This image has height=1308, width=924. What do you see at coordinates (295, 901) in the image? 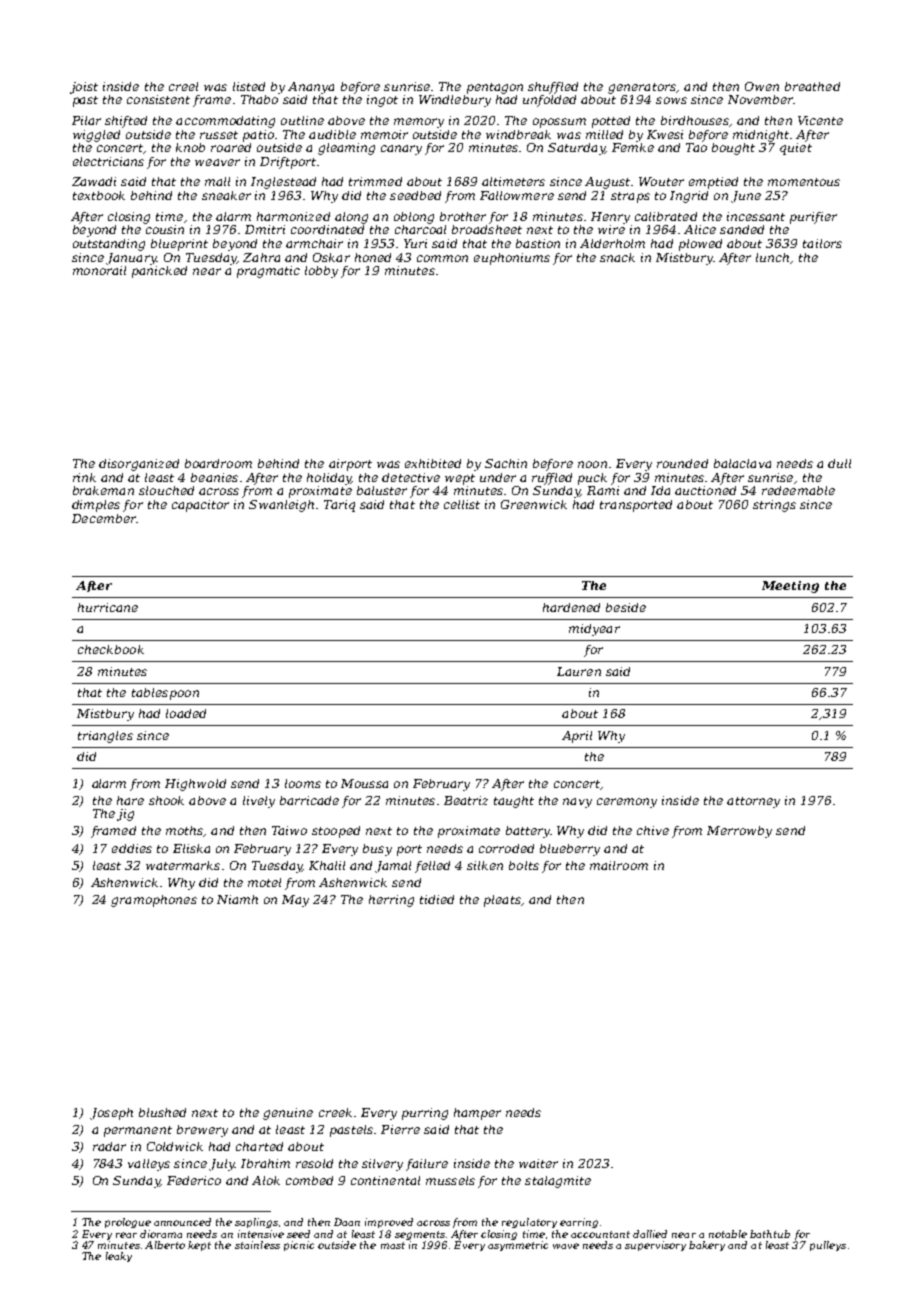
I see `May` at bounding box center [295, 901].
